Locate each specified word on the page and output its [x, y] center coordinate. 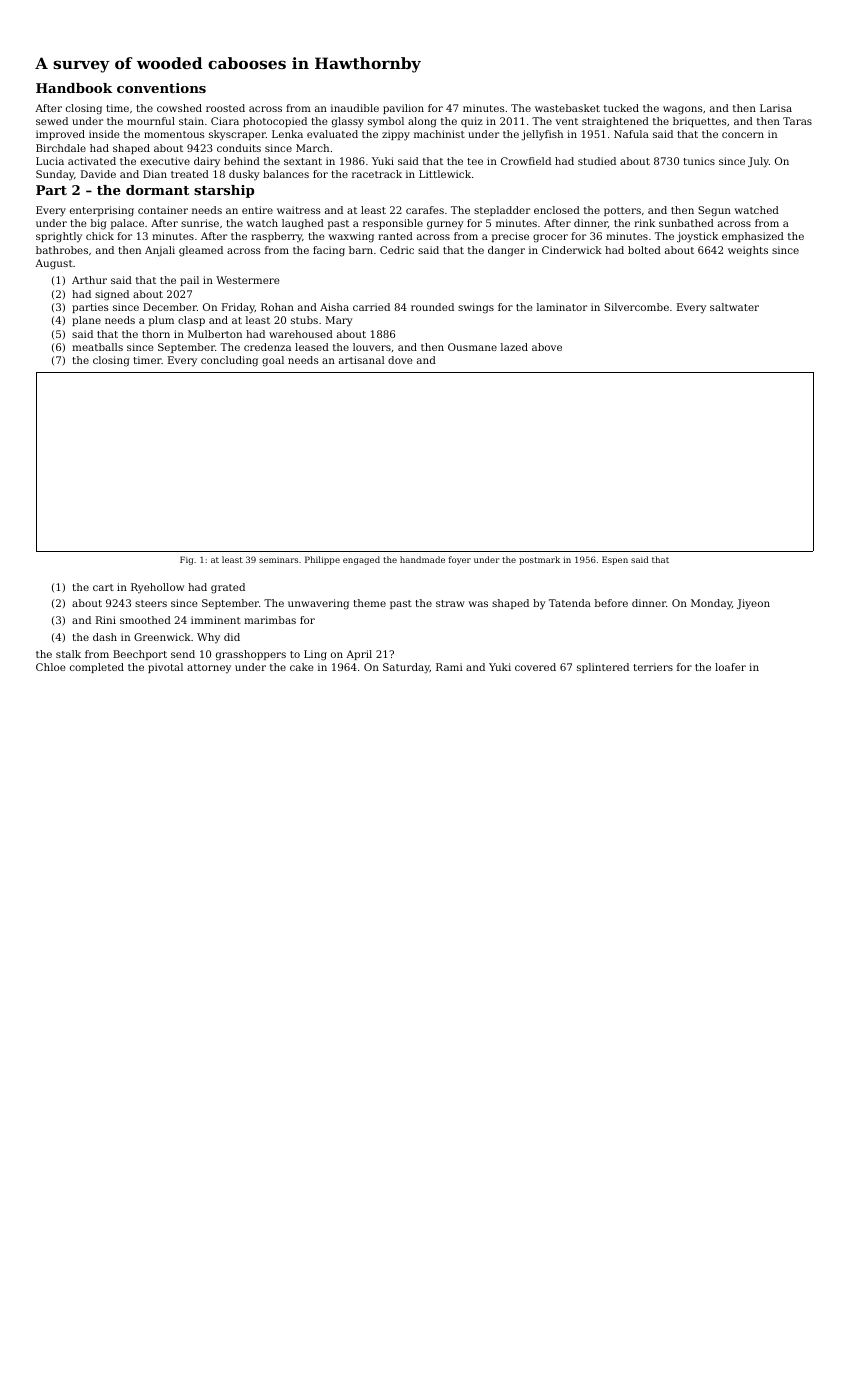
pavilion [403, 109]
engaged [361, 560]
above [547, 347]
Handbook [74, 88]
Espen [615, 560]
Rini [106, 620]
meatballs [97, 347]
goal [273, 361]
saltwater [734, 307]
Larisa [776, 108]
